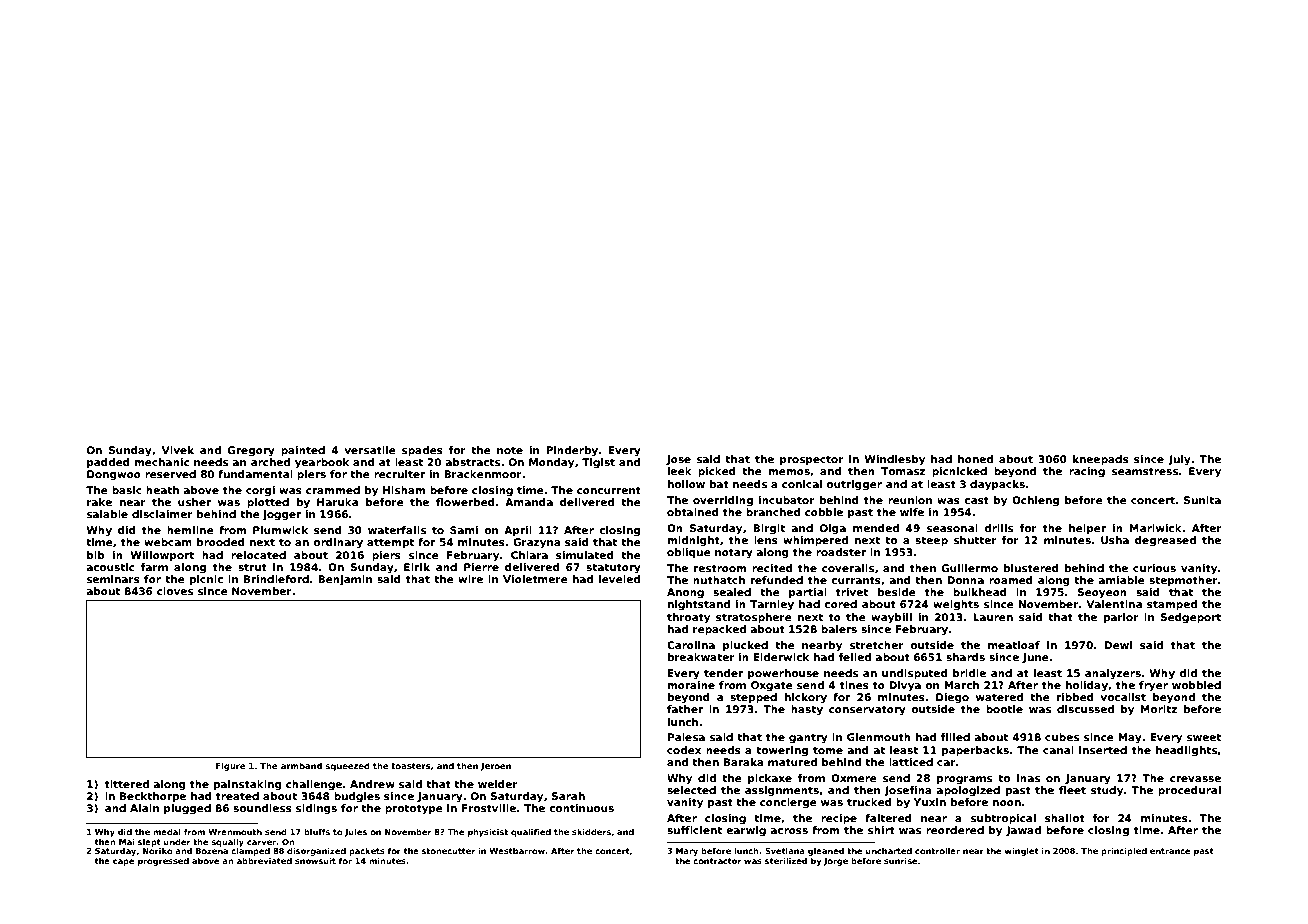 This screenshot has width=1308, height=924. What do you see at coordinates (175, 591) in the screenshot?
I see `cloves` at bounding box center [175, 591].
